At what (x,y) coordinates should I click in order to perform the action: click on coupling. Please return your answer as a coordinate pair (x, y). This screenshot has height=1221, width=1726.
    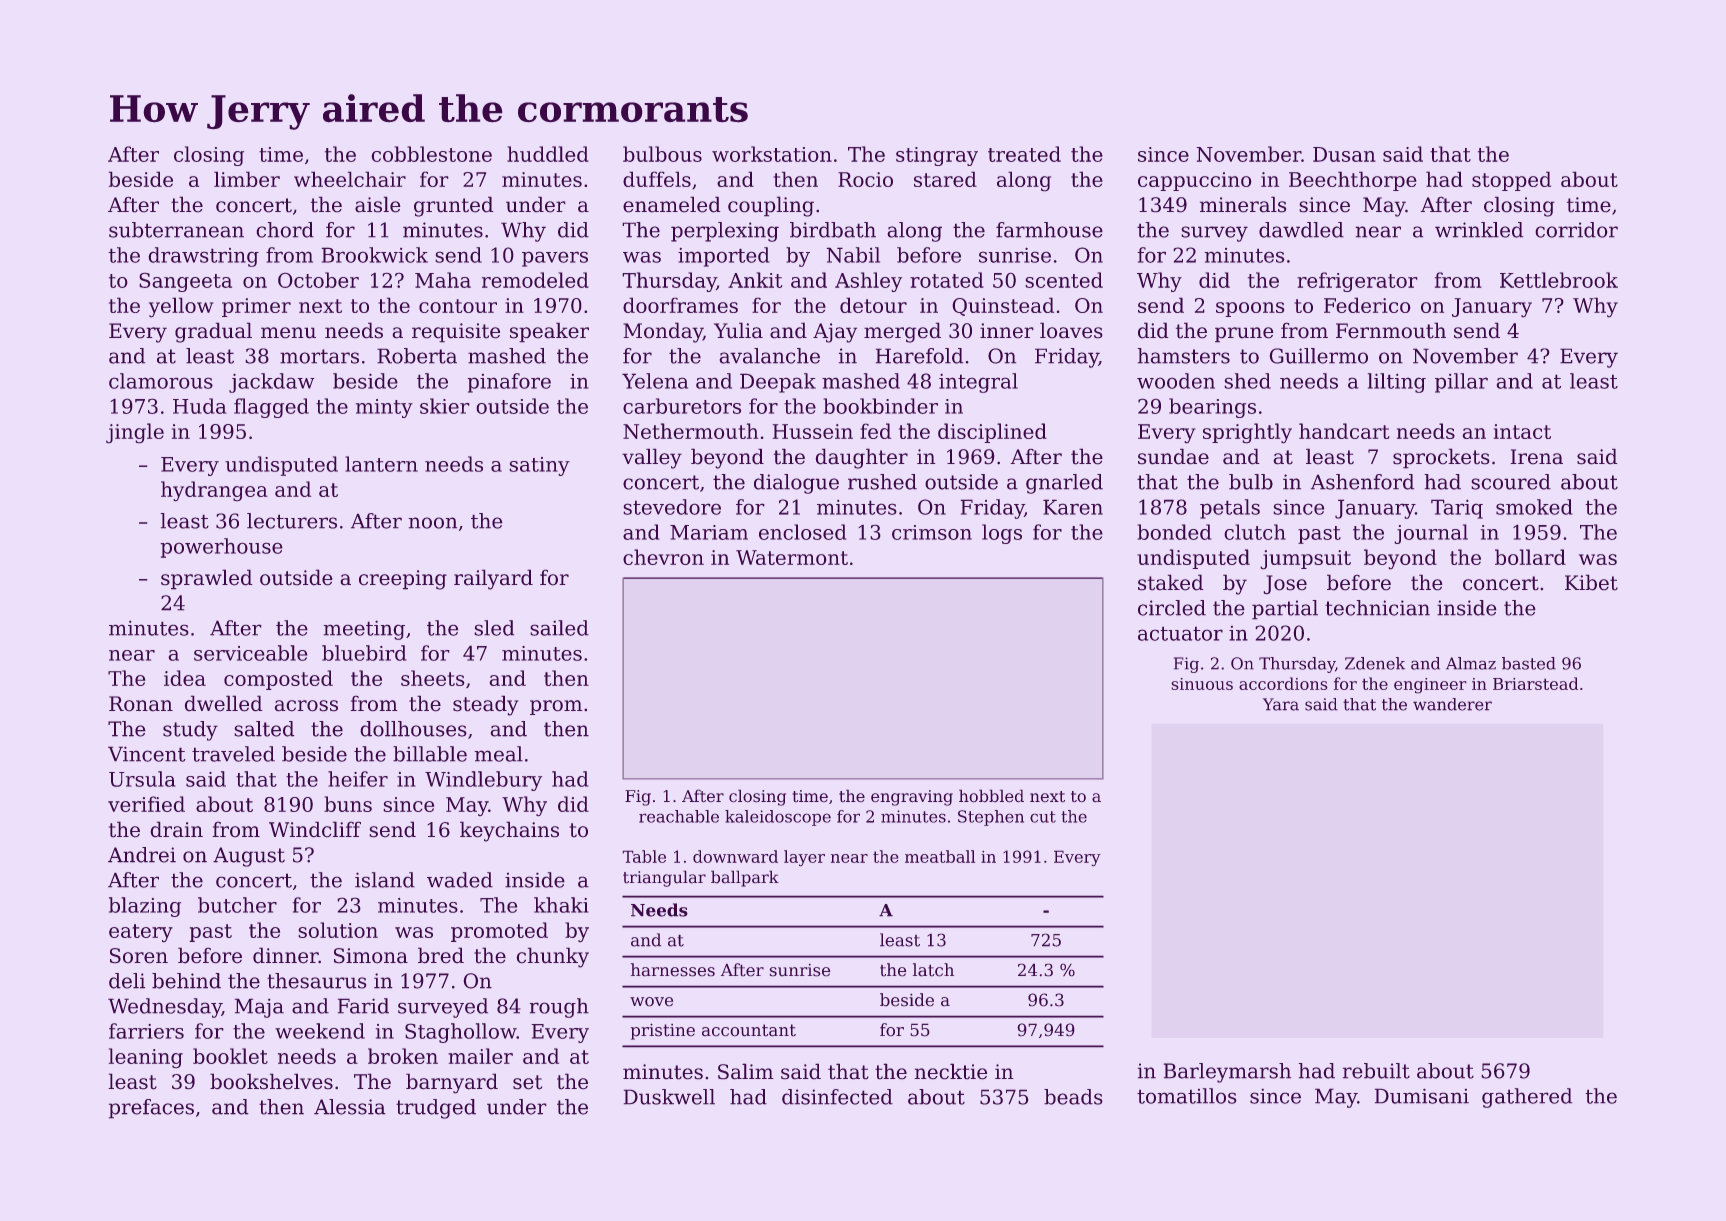
    Looking at the image, I should click on (771, 207).
